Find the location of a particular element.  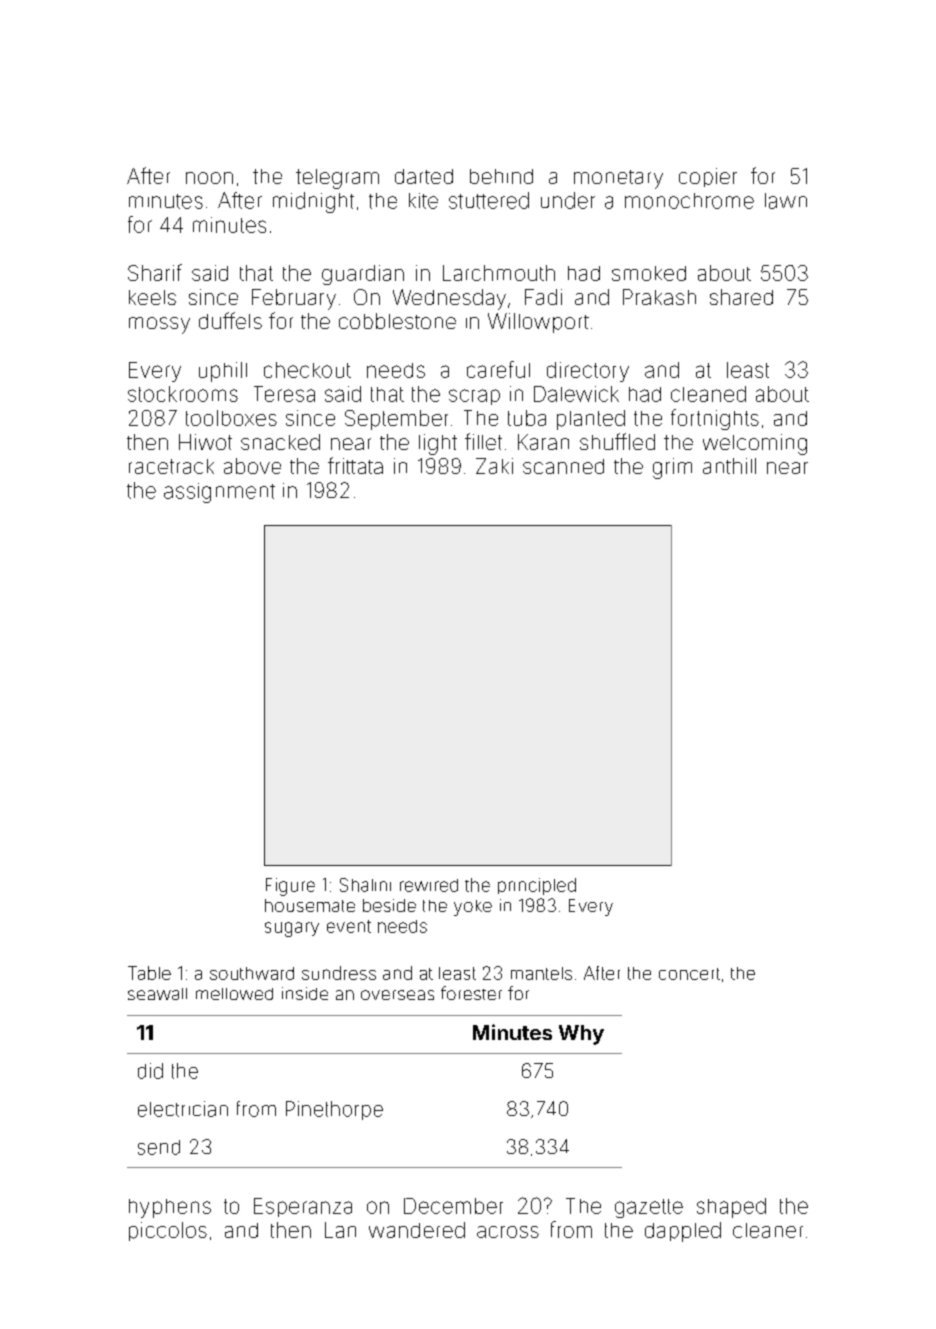

darted is located at coordinates (424, 176).
